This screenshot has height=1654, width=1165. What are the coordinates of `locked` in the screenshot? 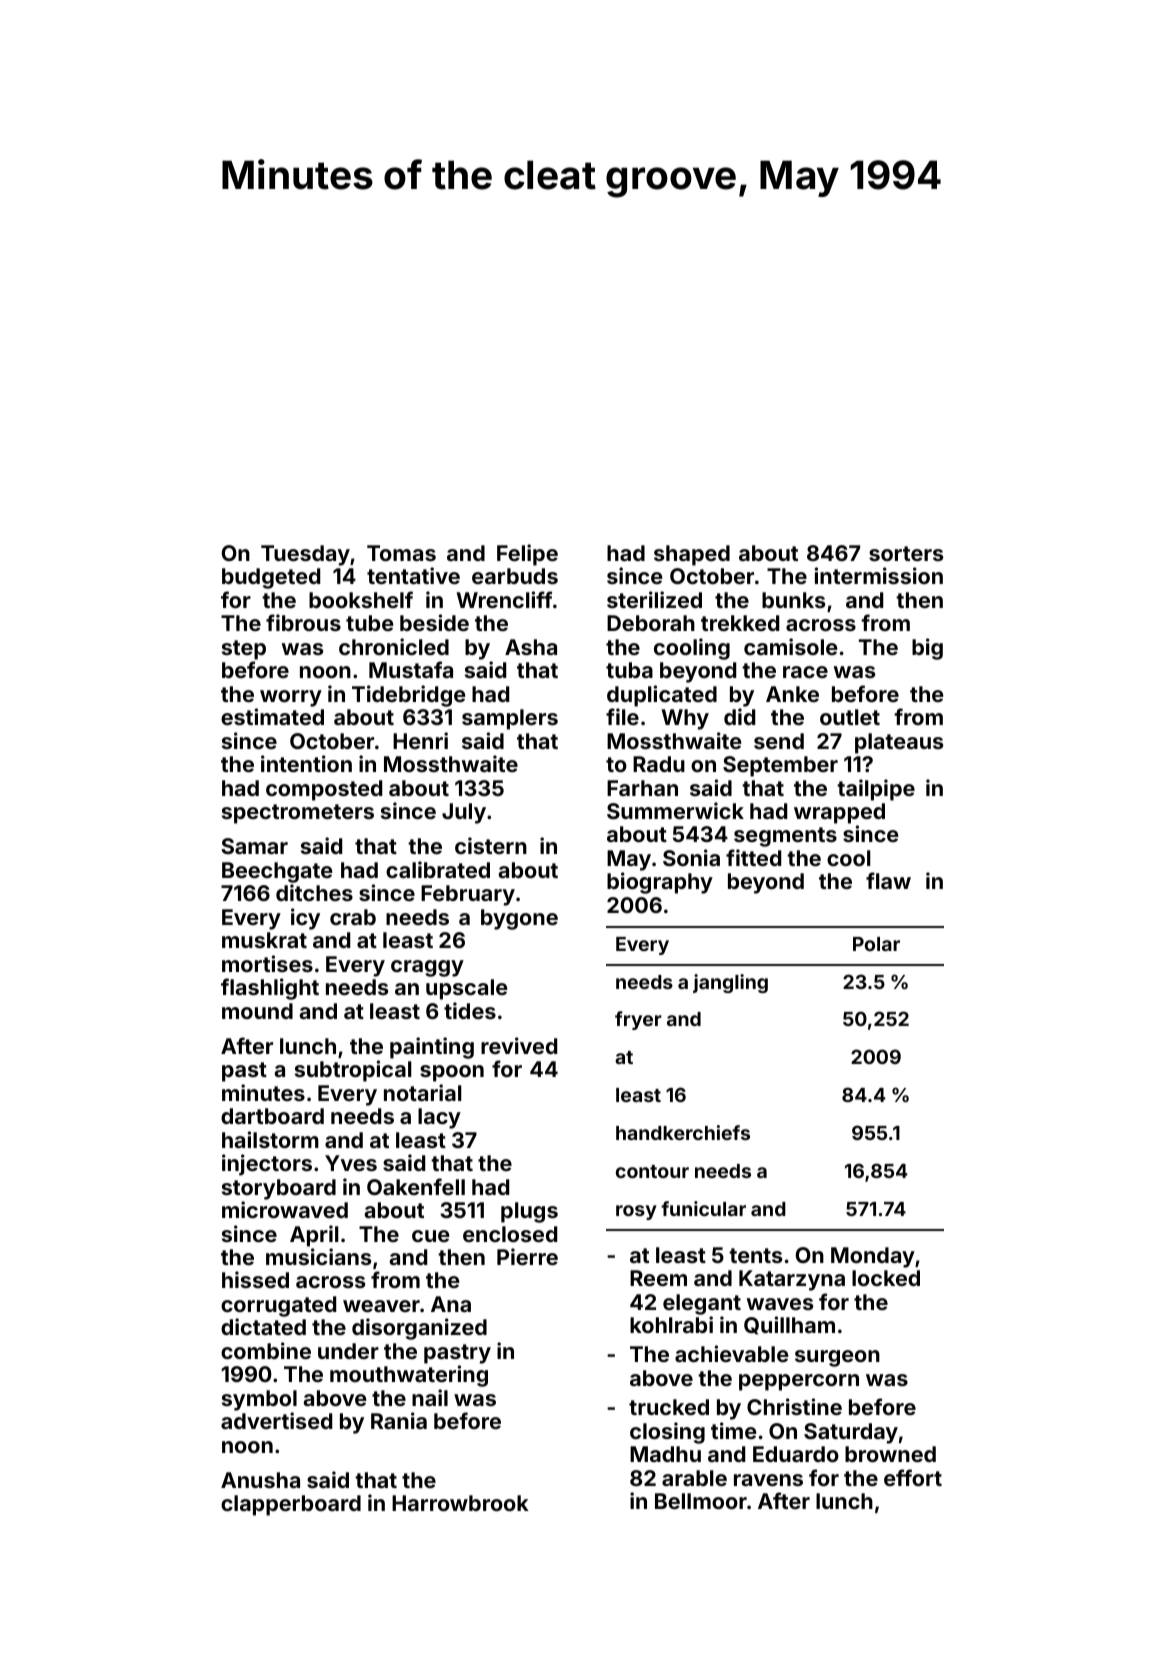 It's located at (886, 1278).
